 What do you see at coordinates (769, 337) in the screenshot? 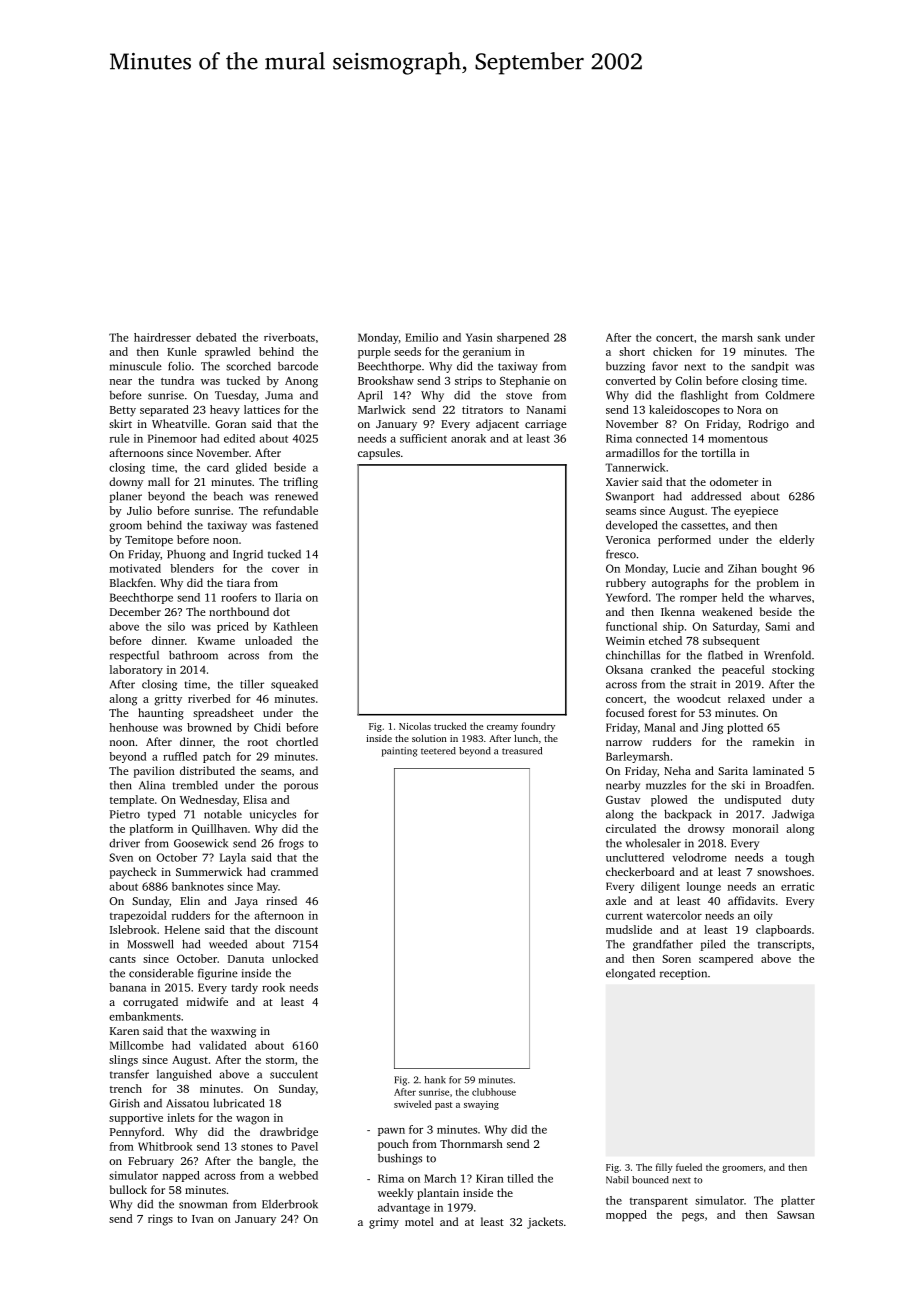
I see `sank` at bounding box center [769, 337].
